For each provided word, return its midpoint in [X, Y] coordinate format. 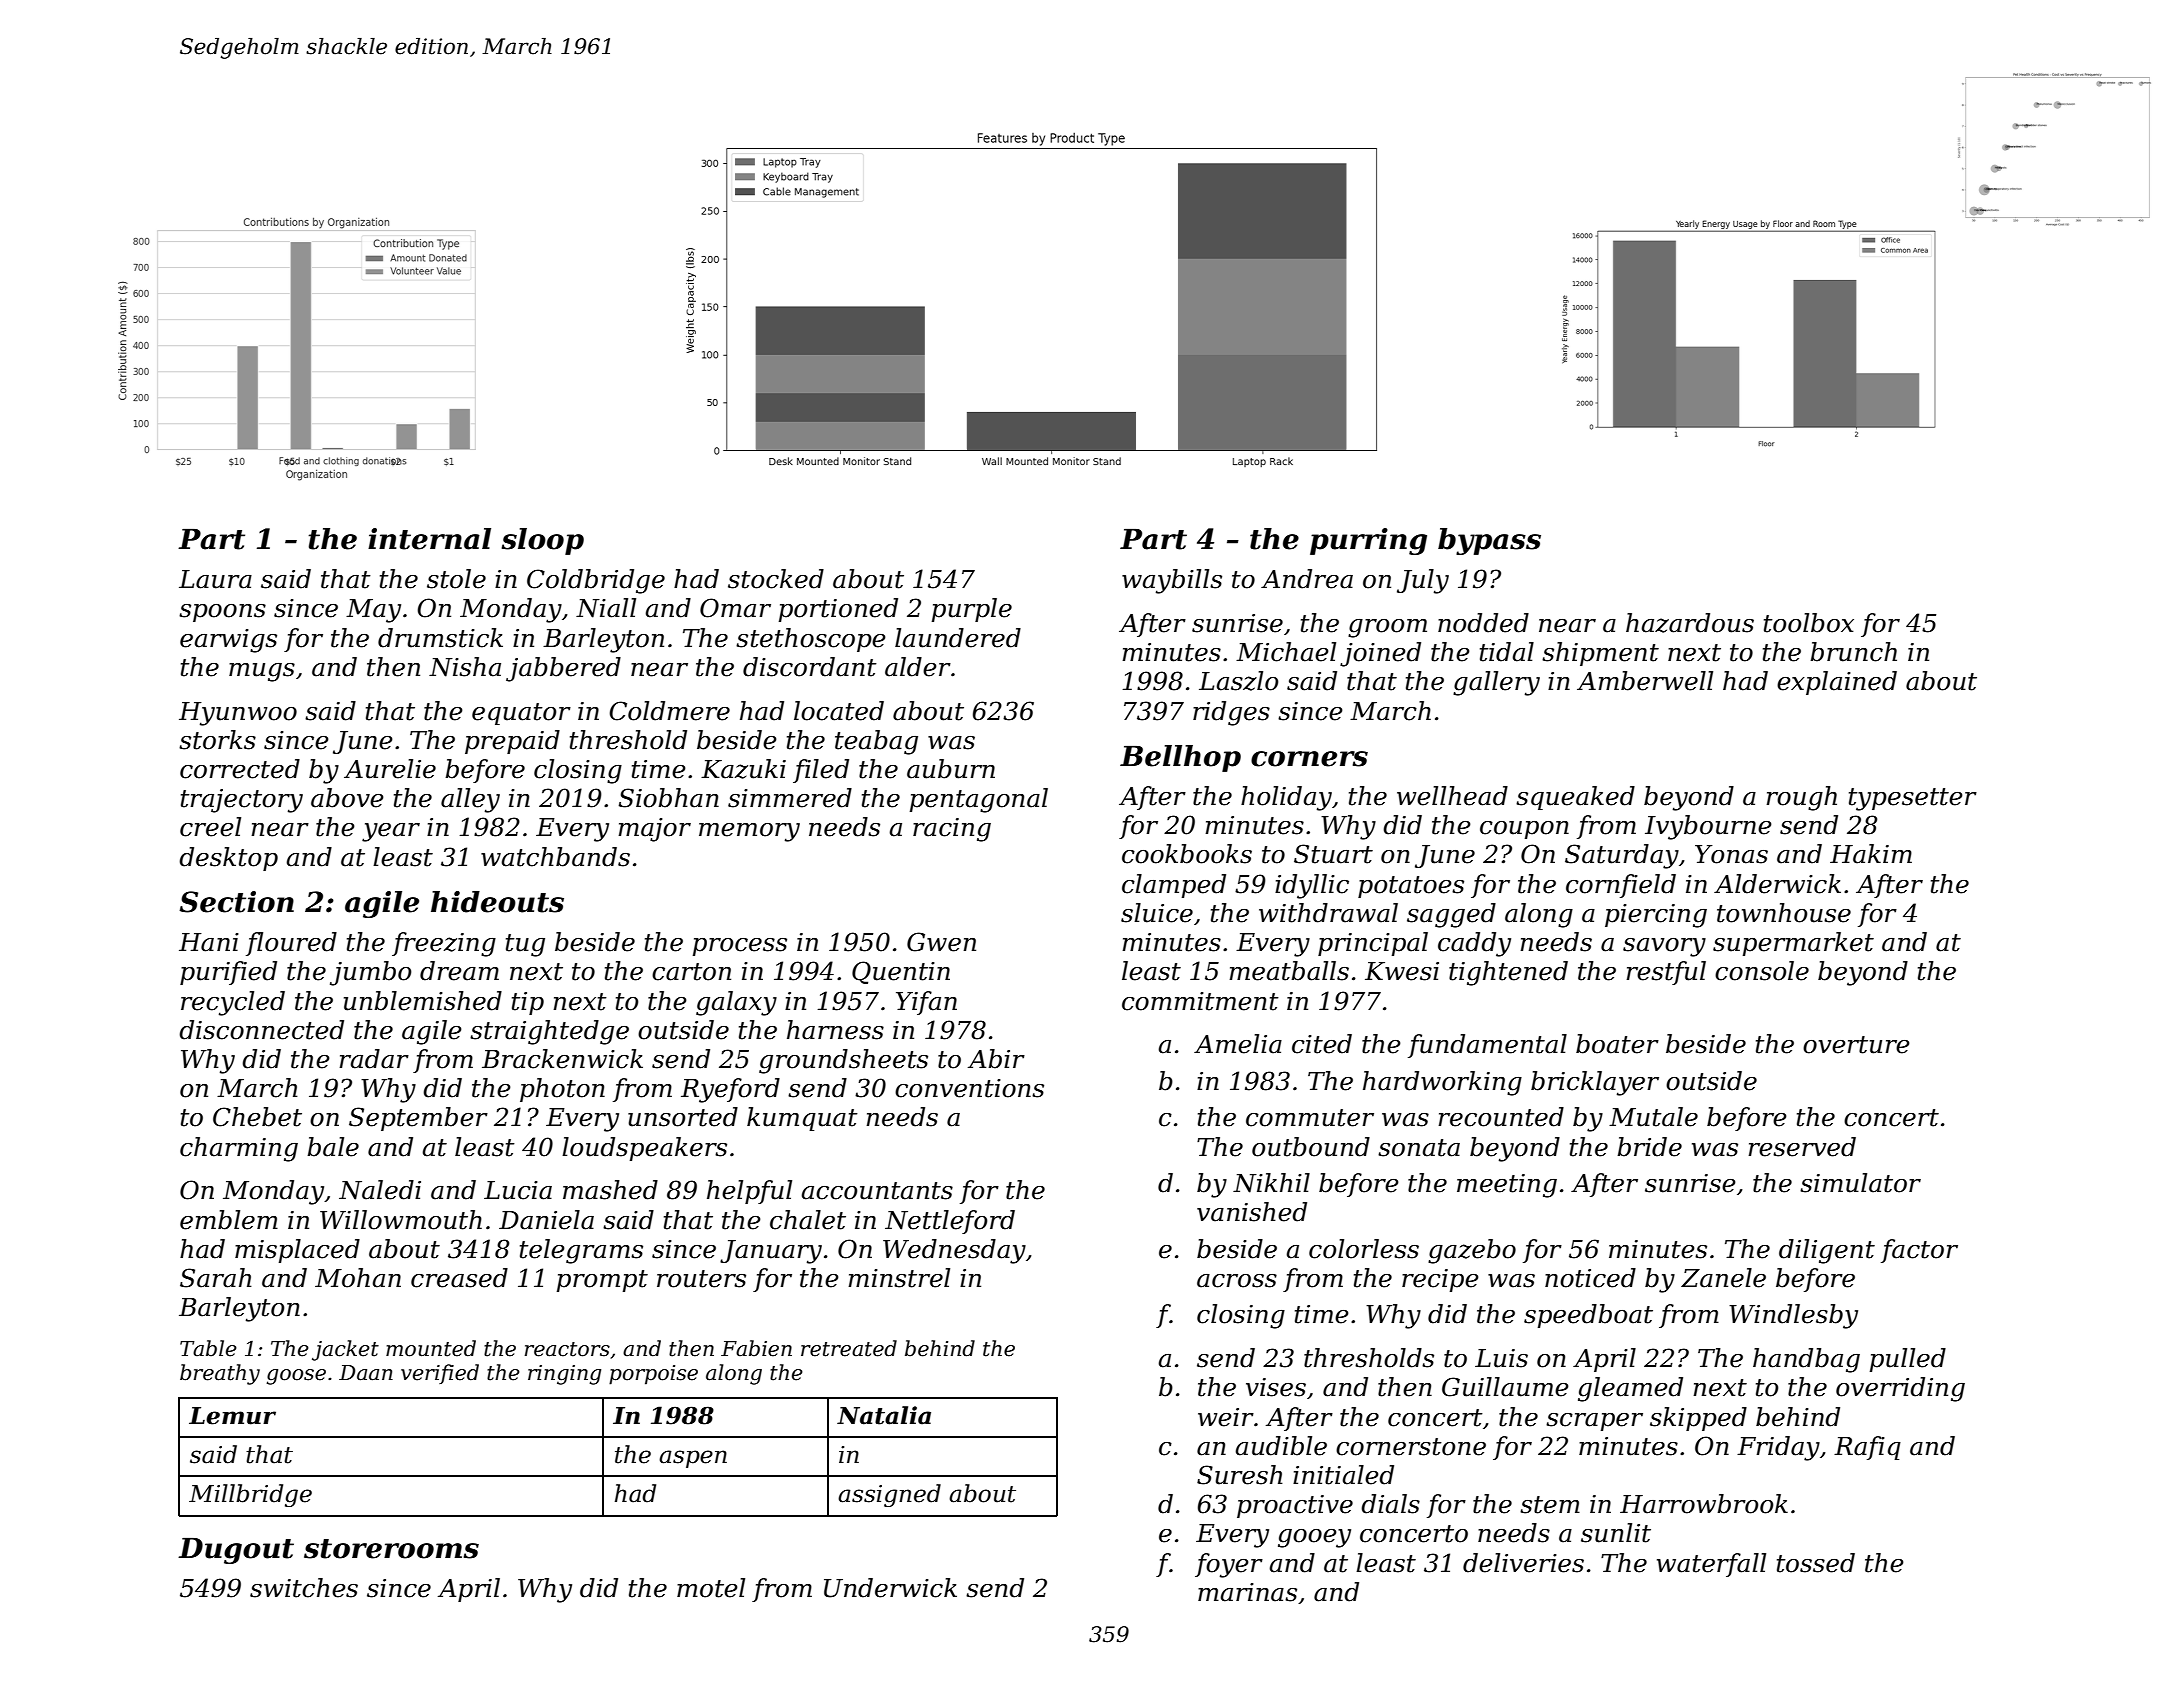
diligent [1827, 1251]
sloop [543, 541]
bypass [1489, 541]
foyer [1229, 1565]
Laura [215, 579]
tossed [1816, 1563]
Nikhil [1271, 1183]
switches [304, 1588]
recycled [233, 1003]
